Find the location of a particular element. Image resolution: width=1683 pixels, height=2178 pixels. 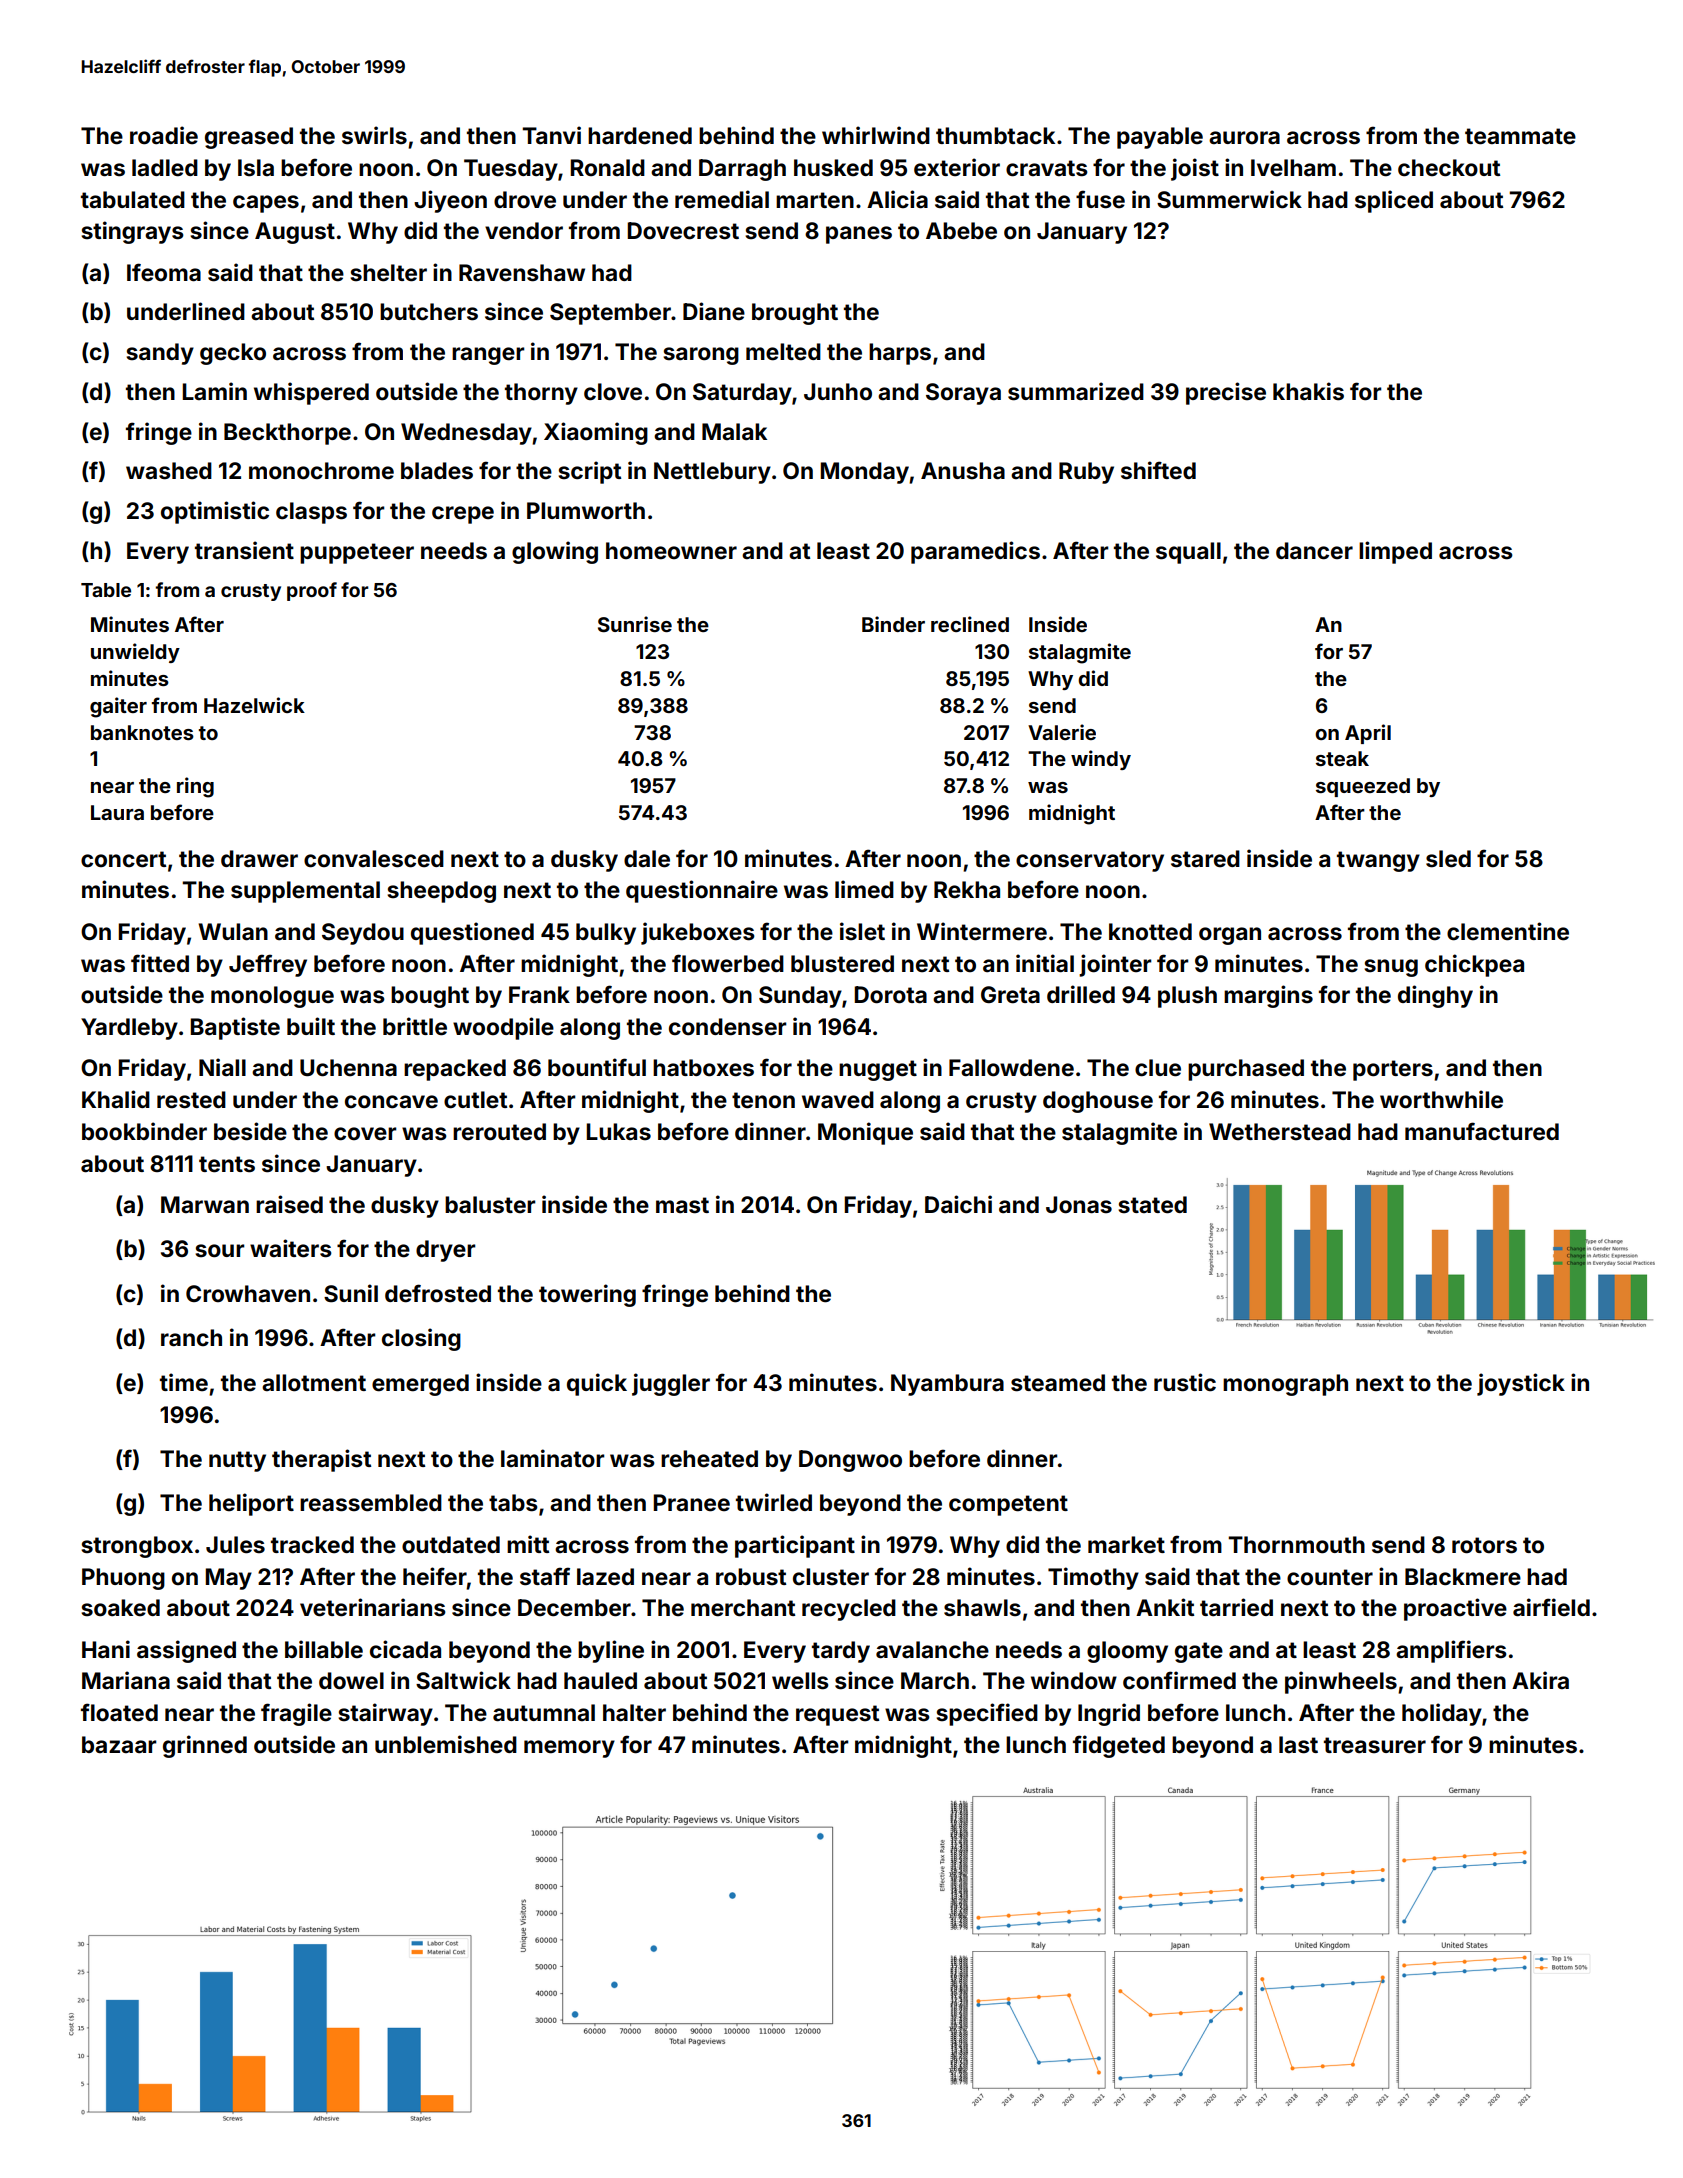

bazaar is located at coordinates (119, 1744).
